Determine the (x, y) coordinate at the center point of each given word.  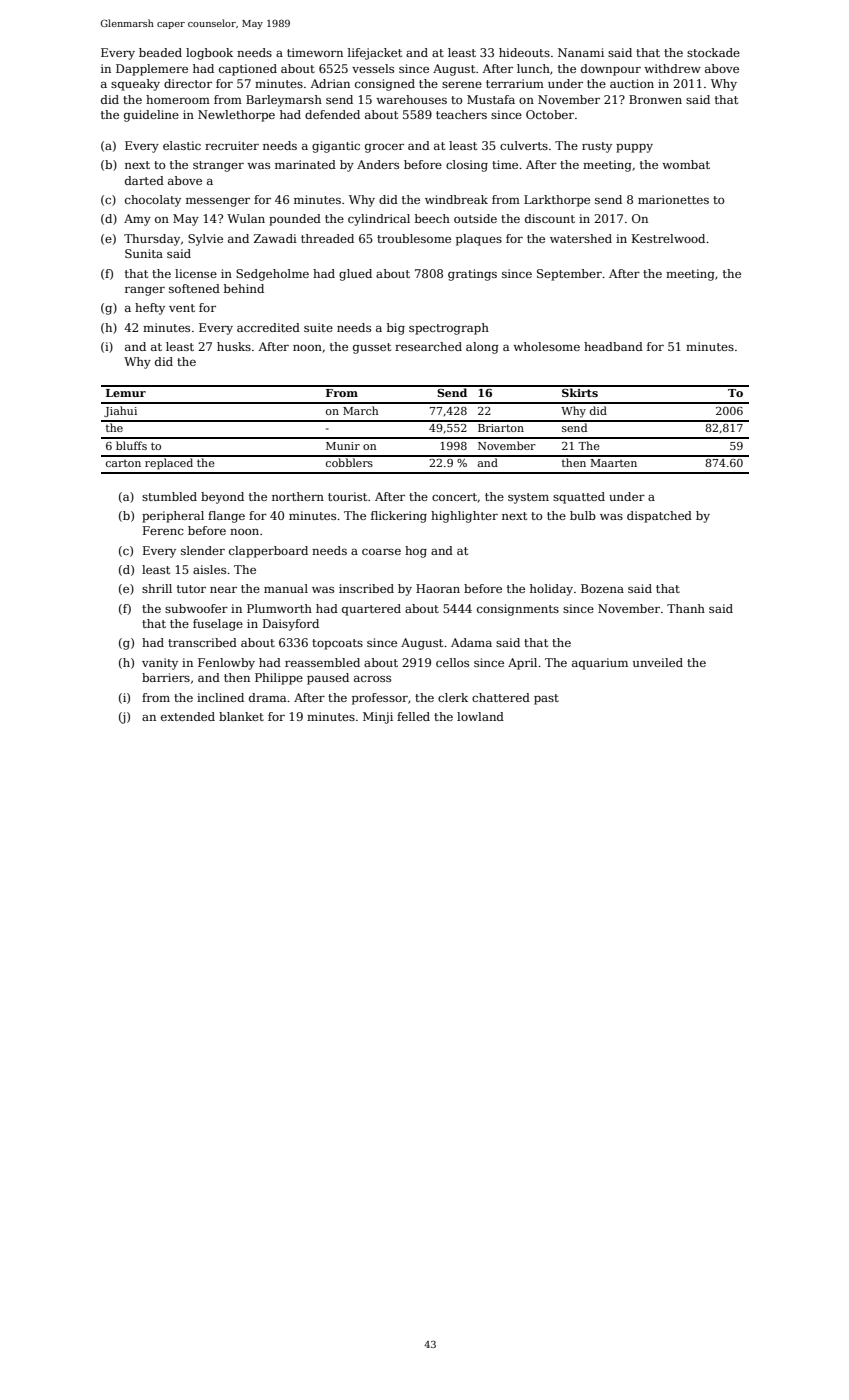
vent (182, 308)
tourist (347, 496)
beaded (160, 52)
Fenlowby (226, 664)
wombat (686, 164)
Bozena (602, 588)
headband (613, 346)
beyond (222, 498)
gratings (472, 275)
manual (286, 588)
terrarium (515, 83)
